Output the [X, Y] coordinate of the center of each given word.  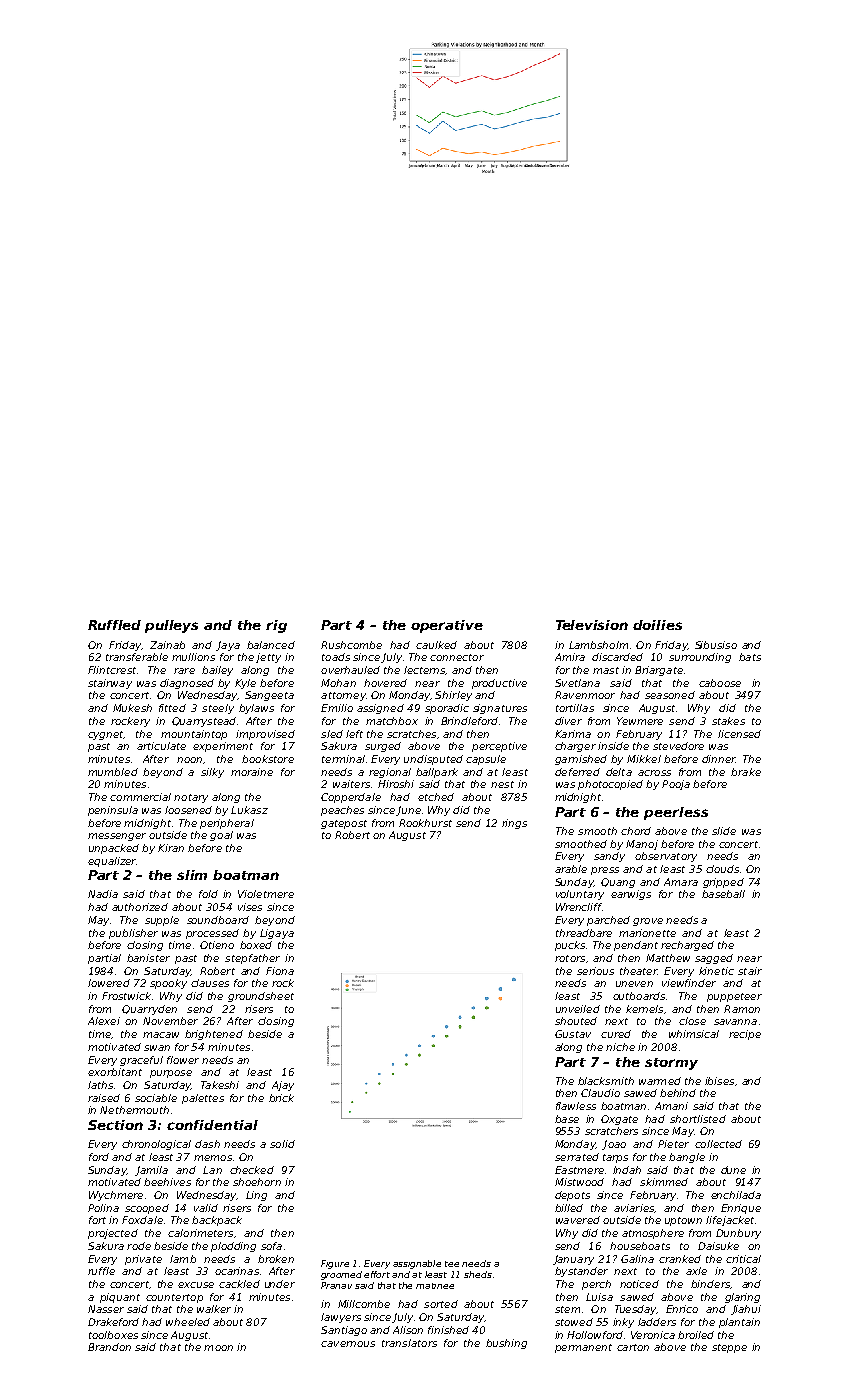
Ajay [283, 1086]
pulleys [171, 626]
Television [592, 625]
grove [648, 922]
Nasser [106, 1309]
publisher [133, 934]
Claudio [600, 1093]
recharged [687, 946]
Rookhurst [425, 823]
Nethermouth [134, 1110]
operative [447, 626]
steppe [729, 1348]
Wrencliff [579, 907]
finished [448, 1330]
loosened [188, 810]
